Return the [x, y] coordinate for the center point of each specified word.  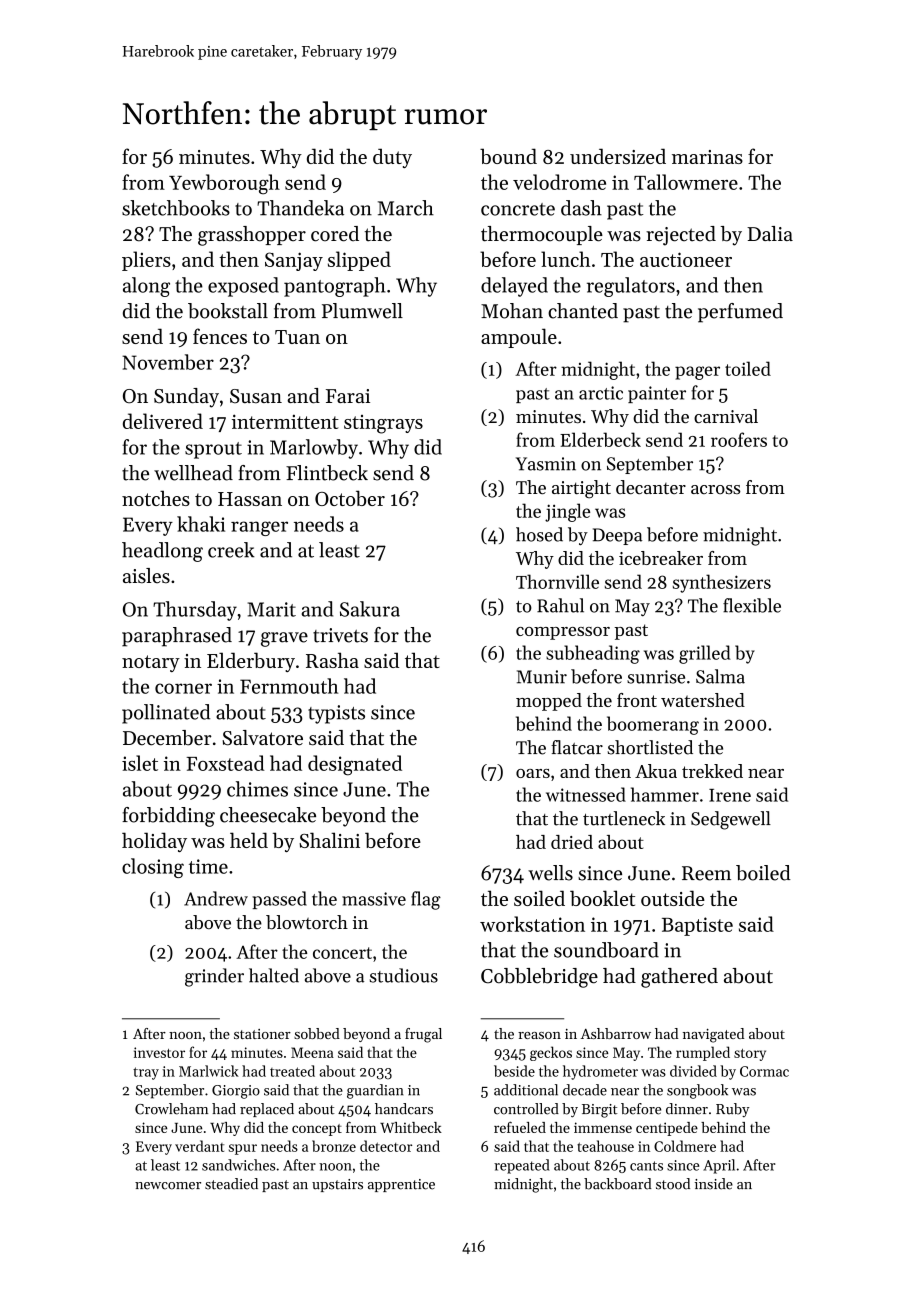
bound [508, 156]
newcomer [168, 1186]
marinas [707, 157]
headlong [162, 552]
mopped [549, 702]
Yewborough [224, 184]
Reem [706, 873]
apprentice [401, 1185]
